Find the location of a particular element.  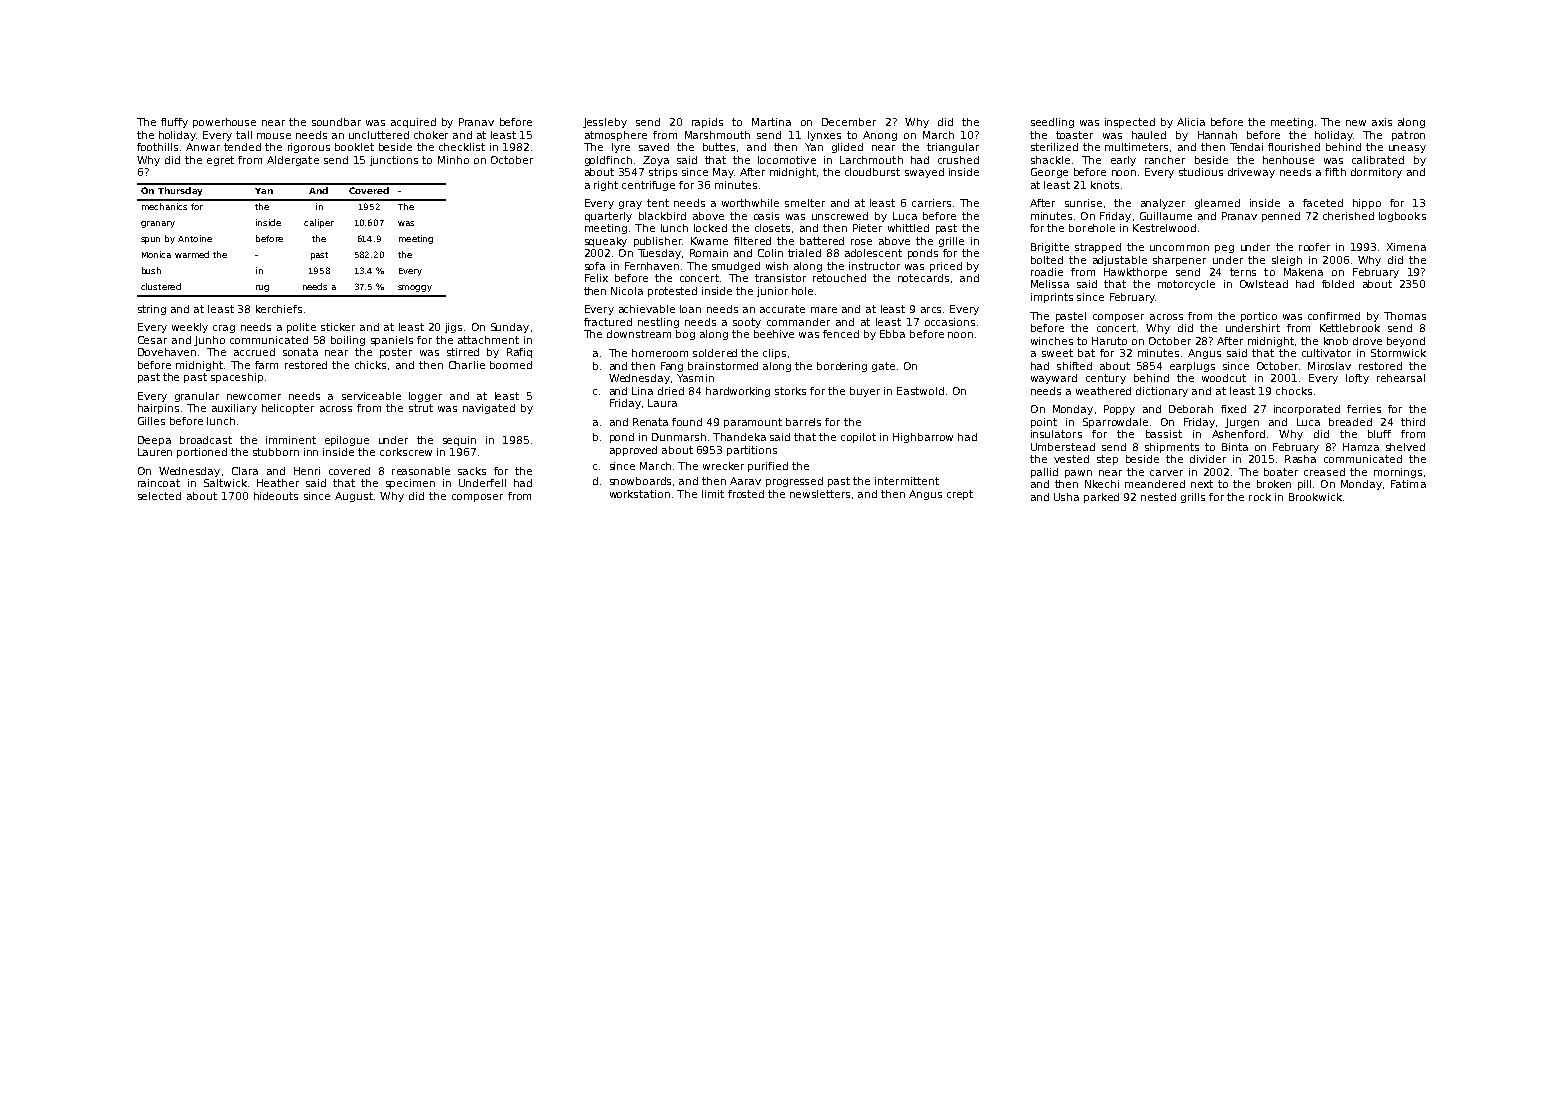

bolted is located at coordinates (1047, 260).
